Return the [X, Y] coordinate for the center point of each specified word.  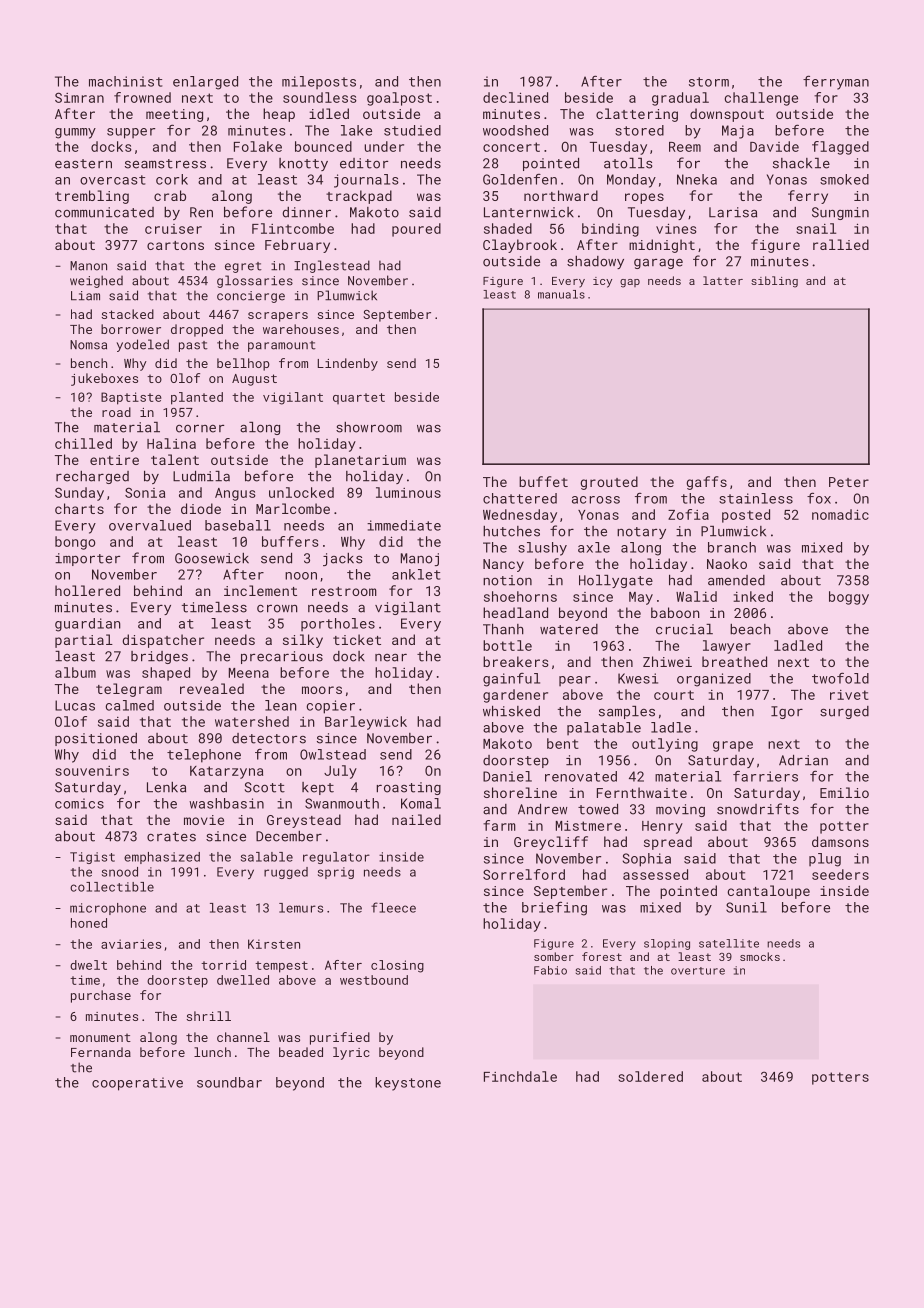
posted [746, 516]
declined [515, 97]
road [116, 412]
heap [279, 115]
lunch [212, 1052]
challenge [761, 99]
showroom [369, 427]
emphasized [162, 858]
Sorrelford [524, 874]
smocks [760, 956]
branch [732, 547]
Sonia [145, 492]
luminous [408, 492]
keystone [408, 1084]
